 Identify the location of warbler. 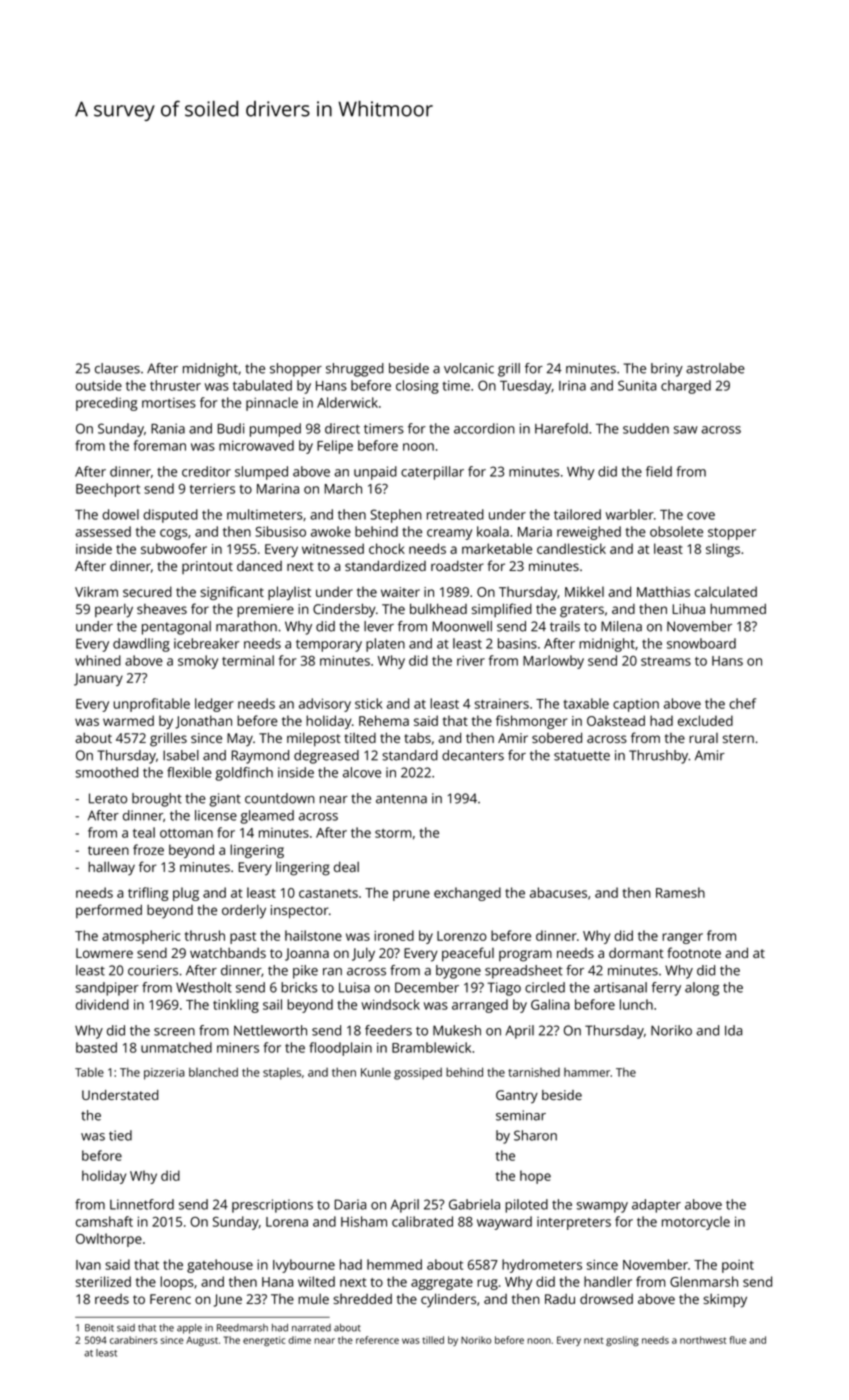
(630, 514).
